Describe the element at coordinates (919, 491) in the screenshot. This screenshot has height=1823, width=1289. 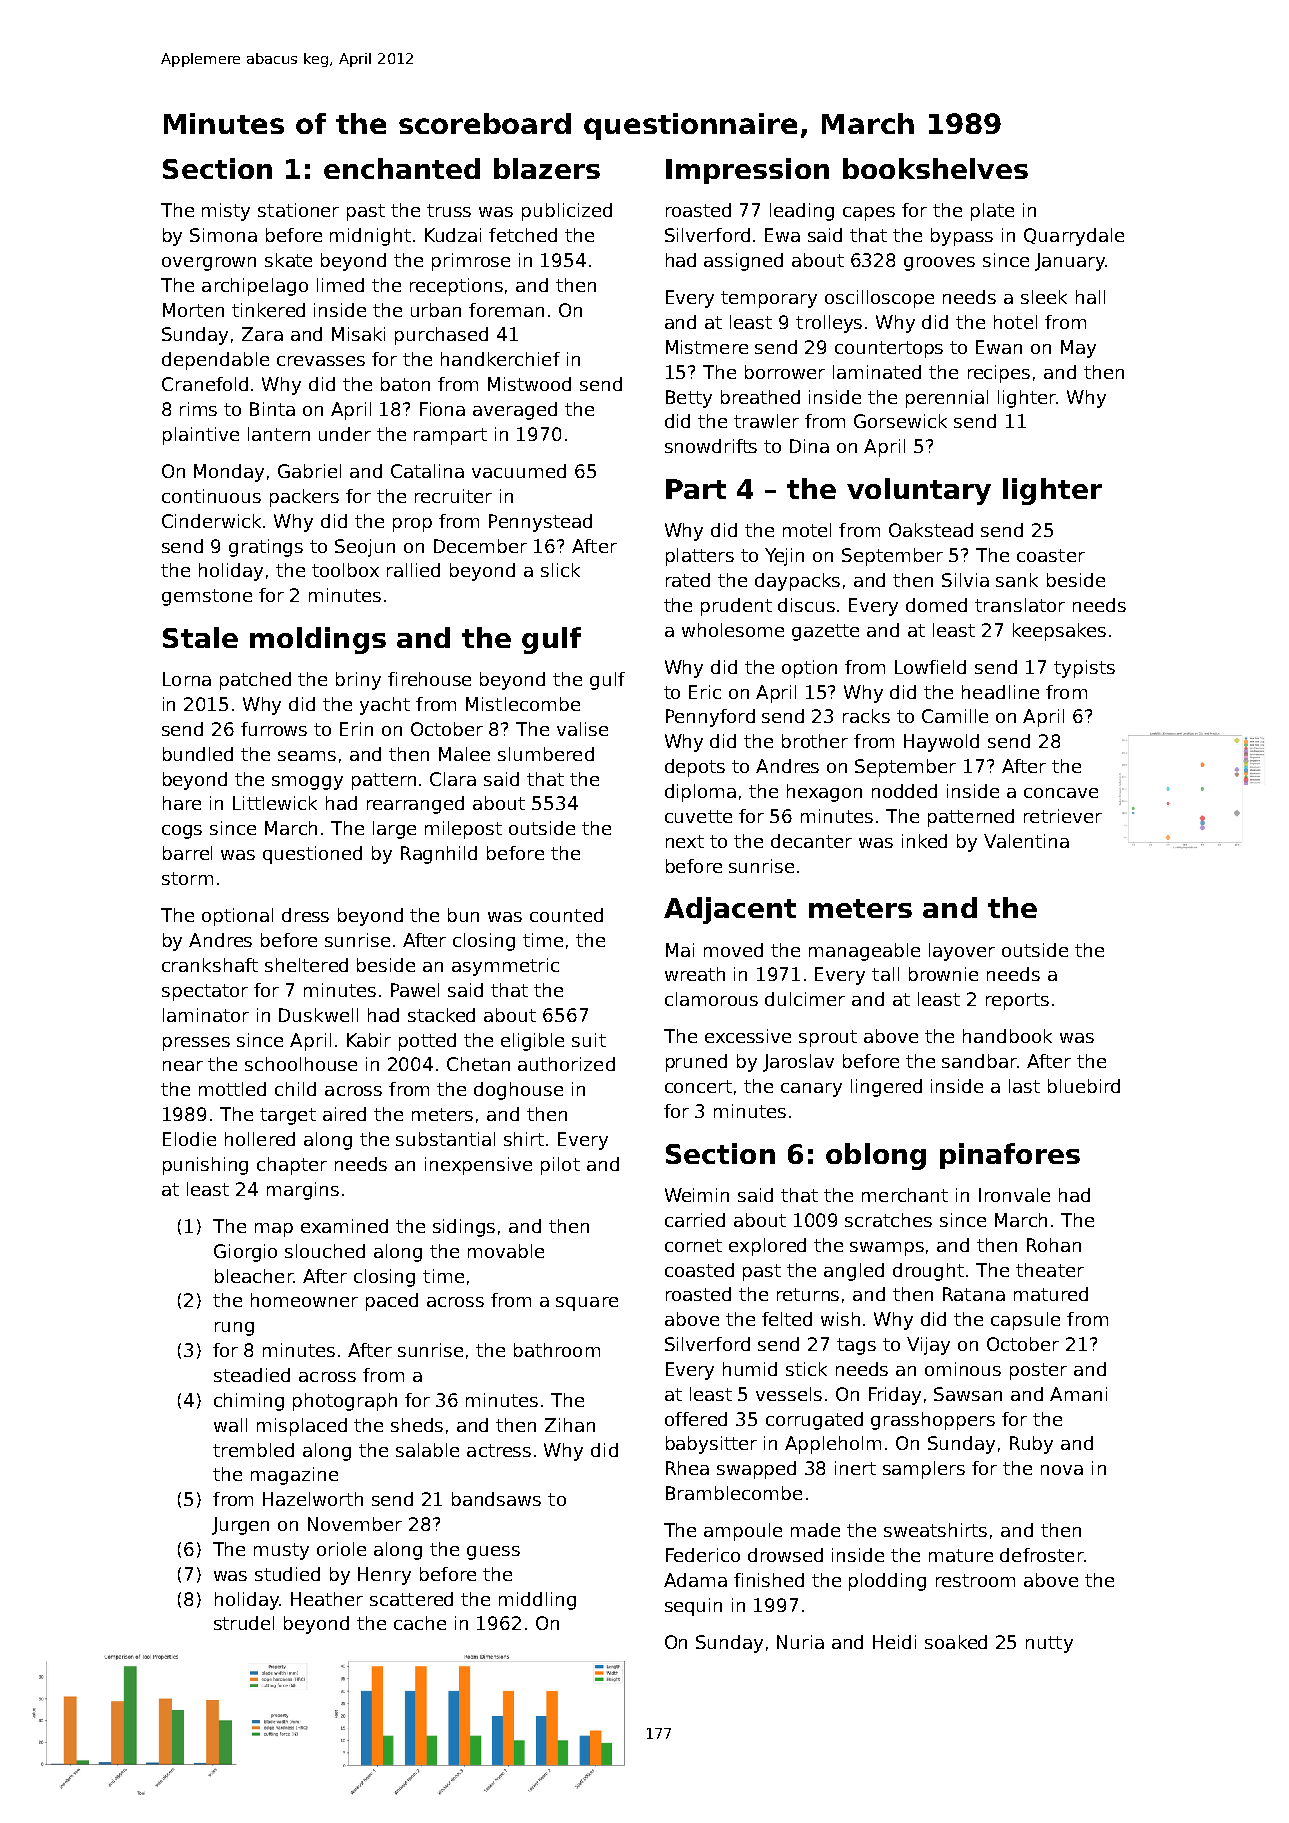
I see `voluntary` at that location.
